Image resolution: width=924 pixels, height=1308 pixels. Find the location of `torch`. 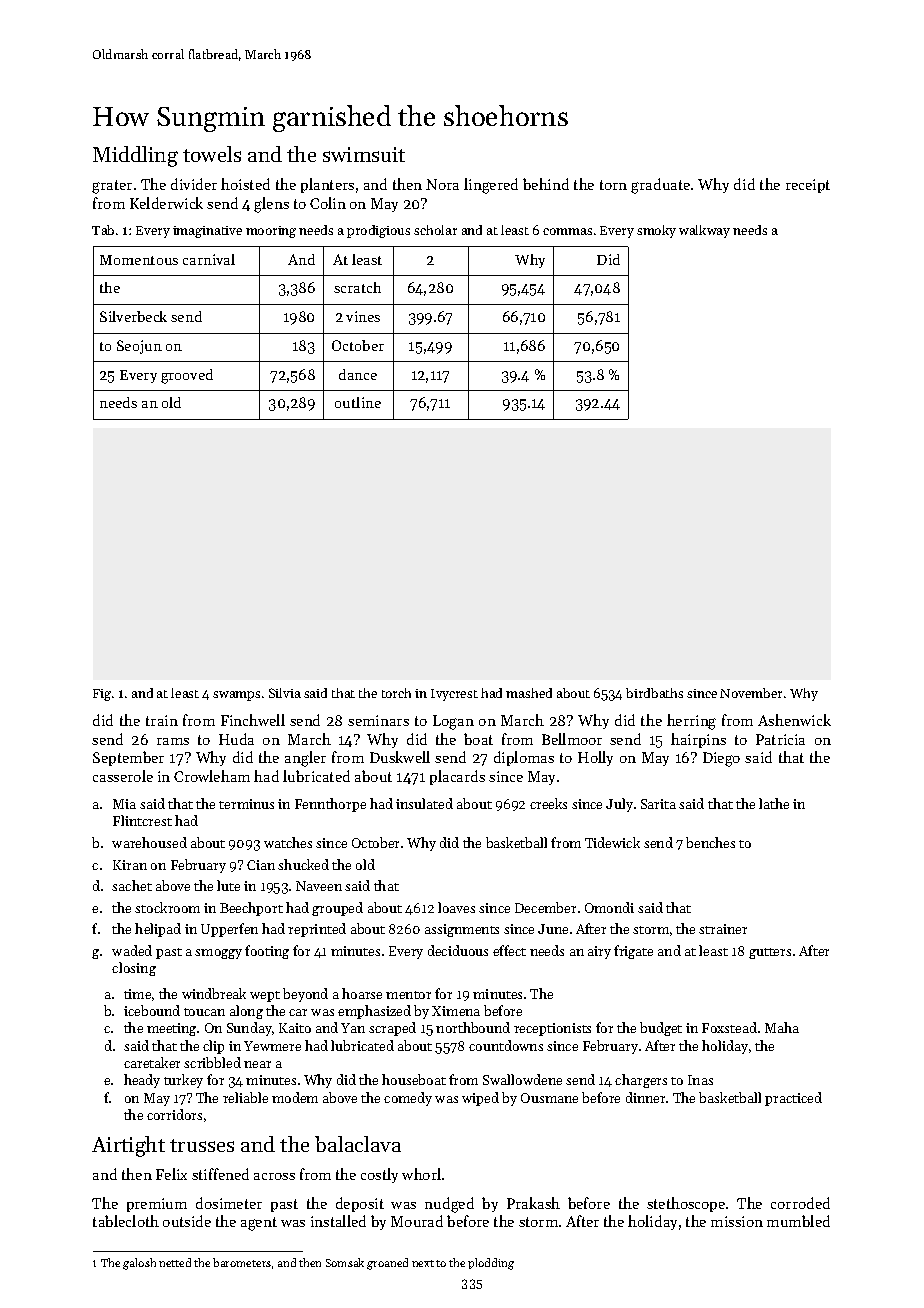

torch is located at coordinates (396, 693).
